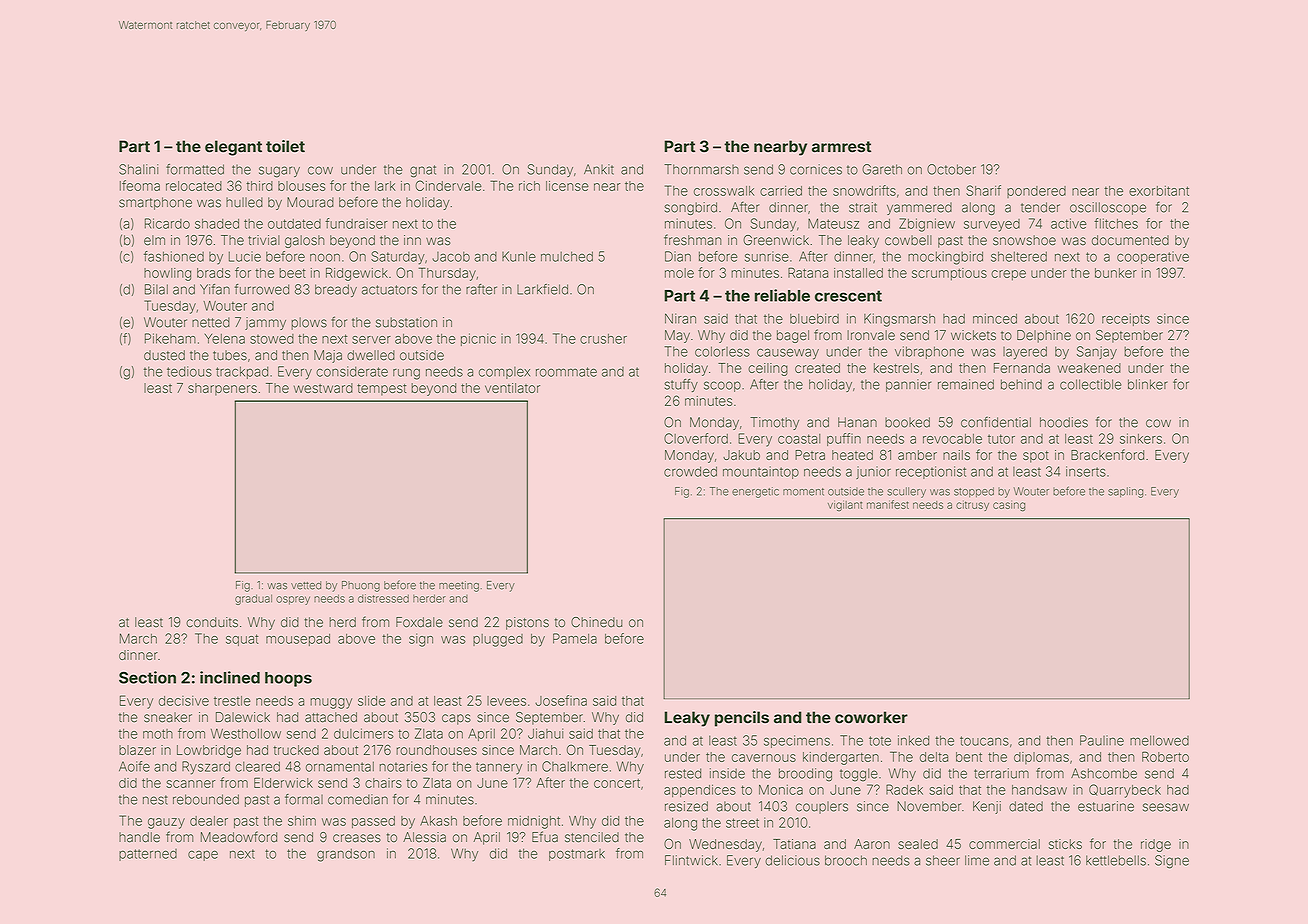 The height and width of the page is (924, 1308). I want to click on Ankit, so click(599, 169).
